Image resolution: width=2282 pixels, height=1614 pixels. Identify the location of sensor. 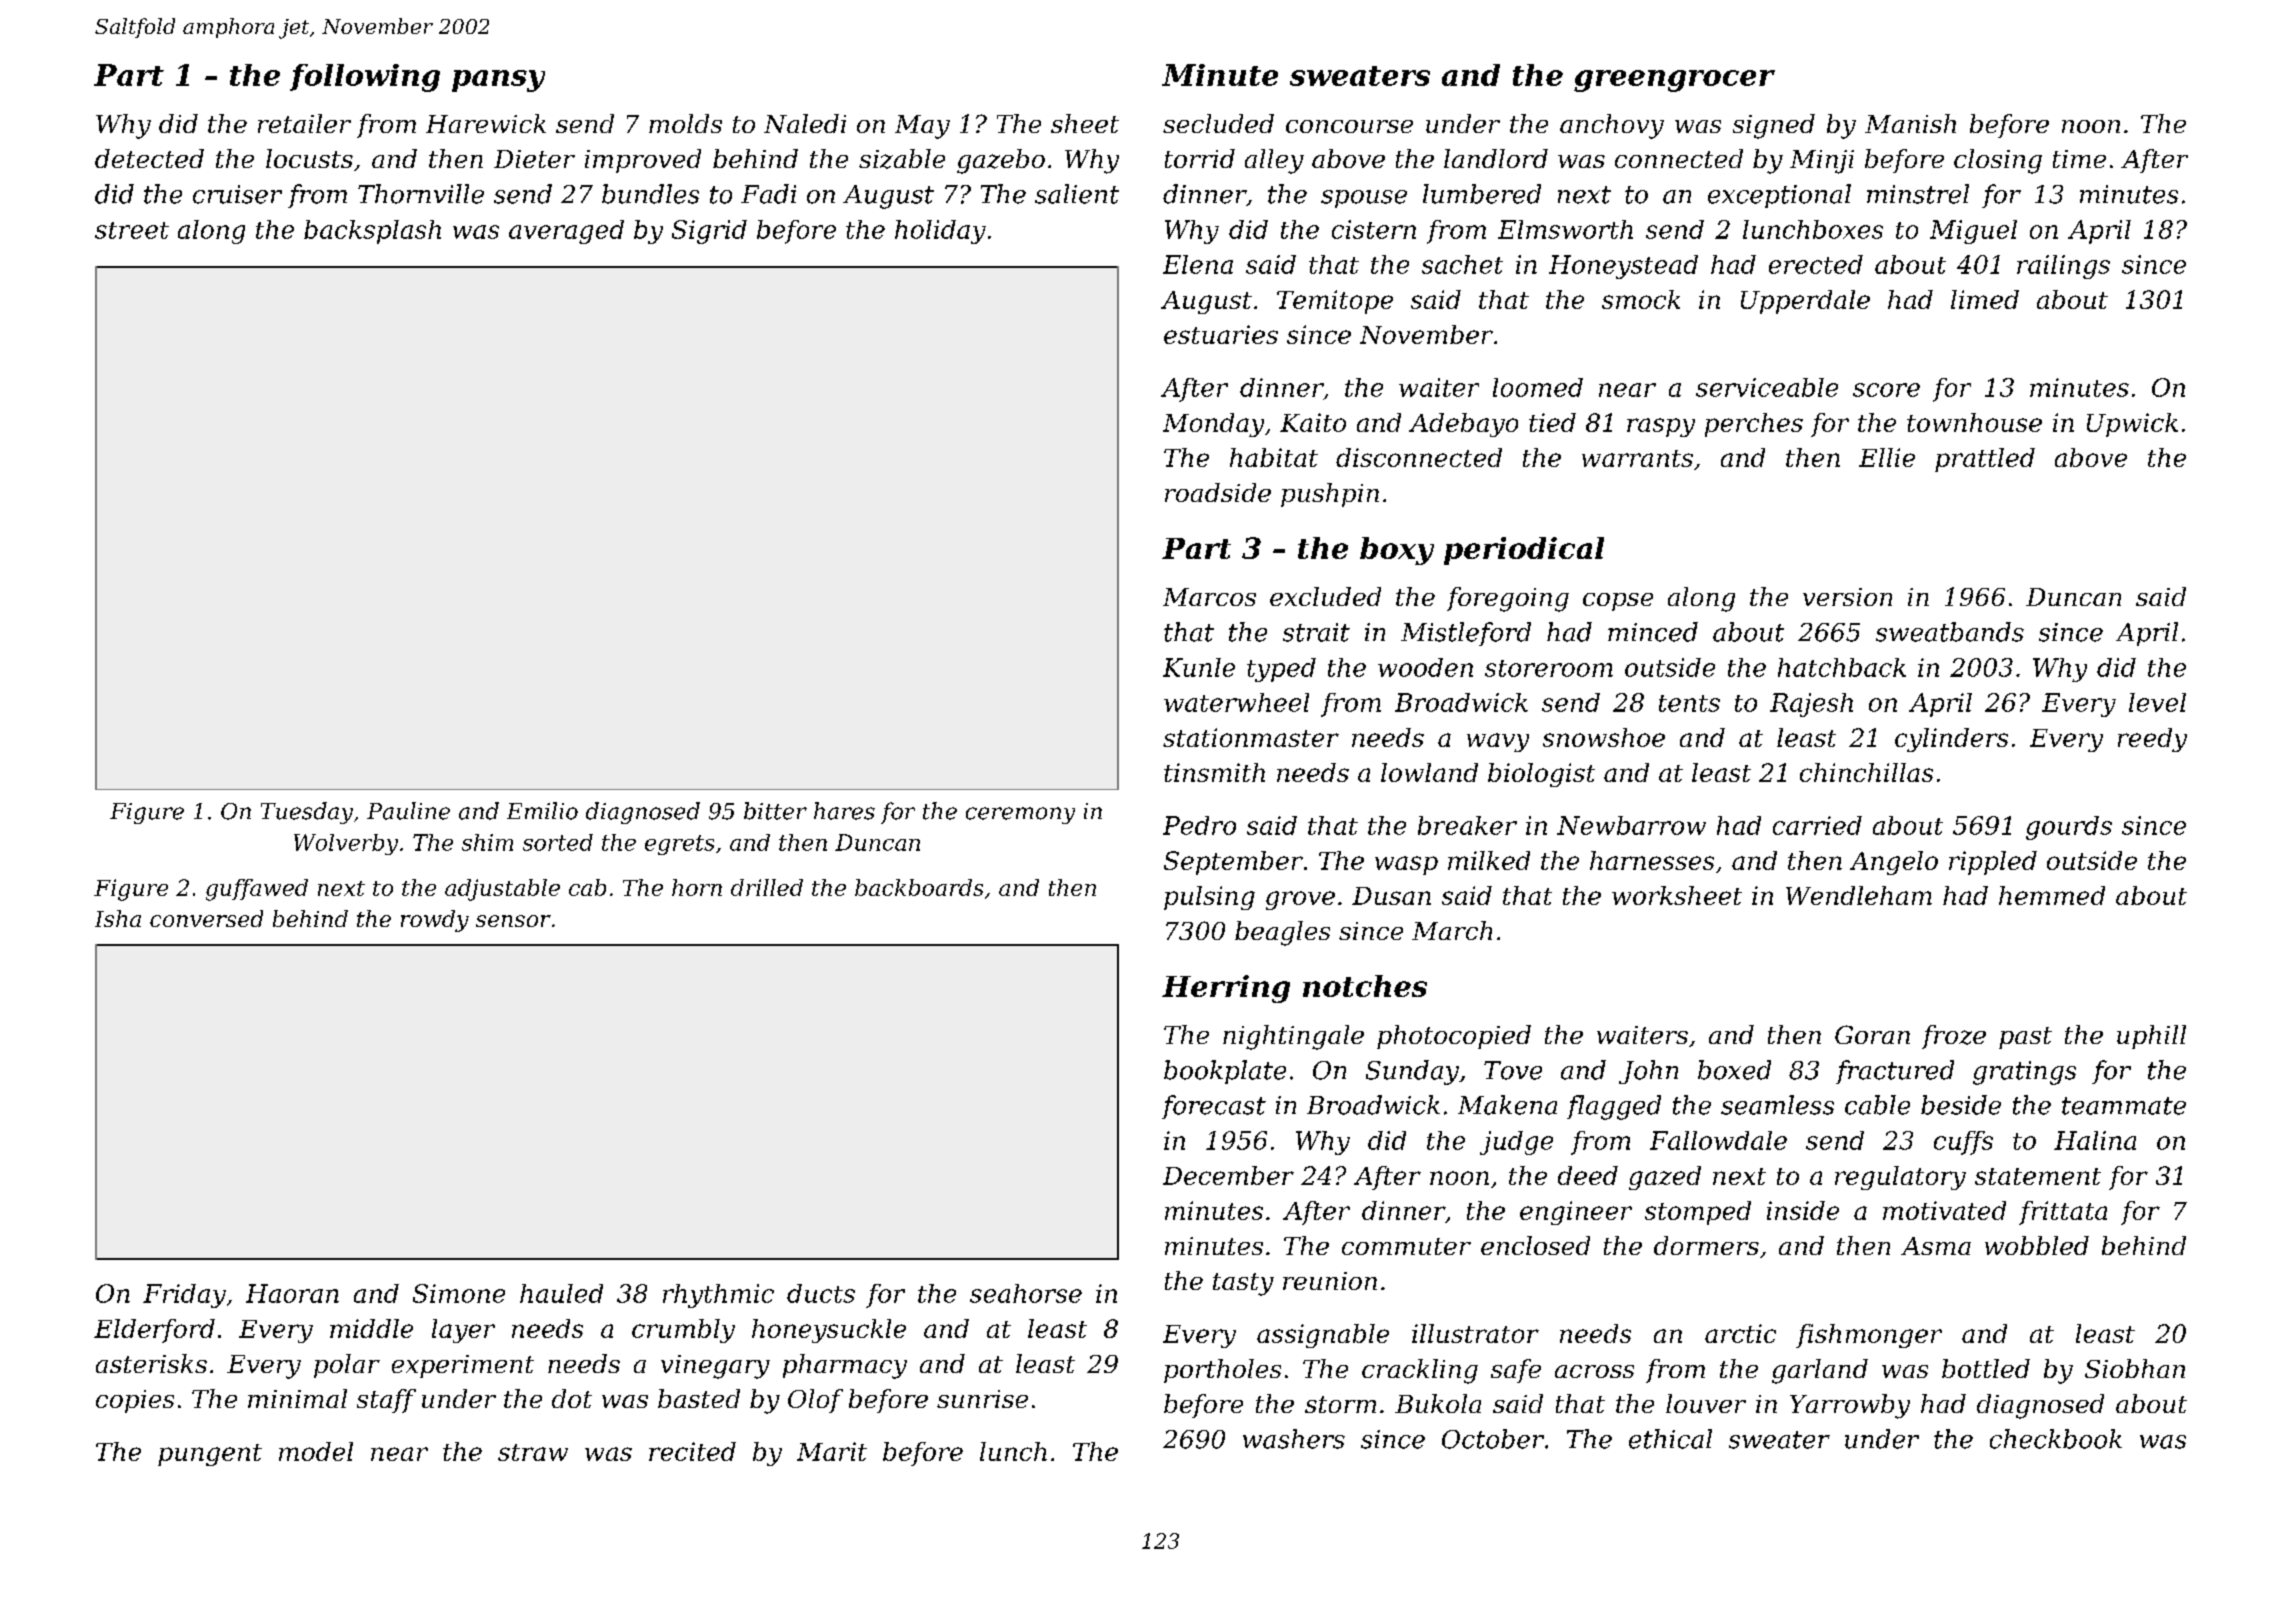
(513, 921).
